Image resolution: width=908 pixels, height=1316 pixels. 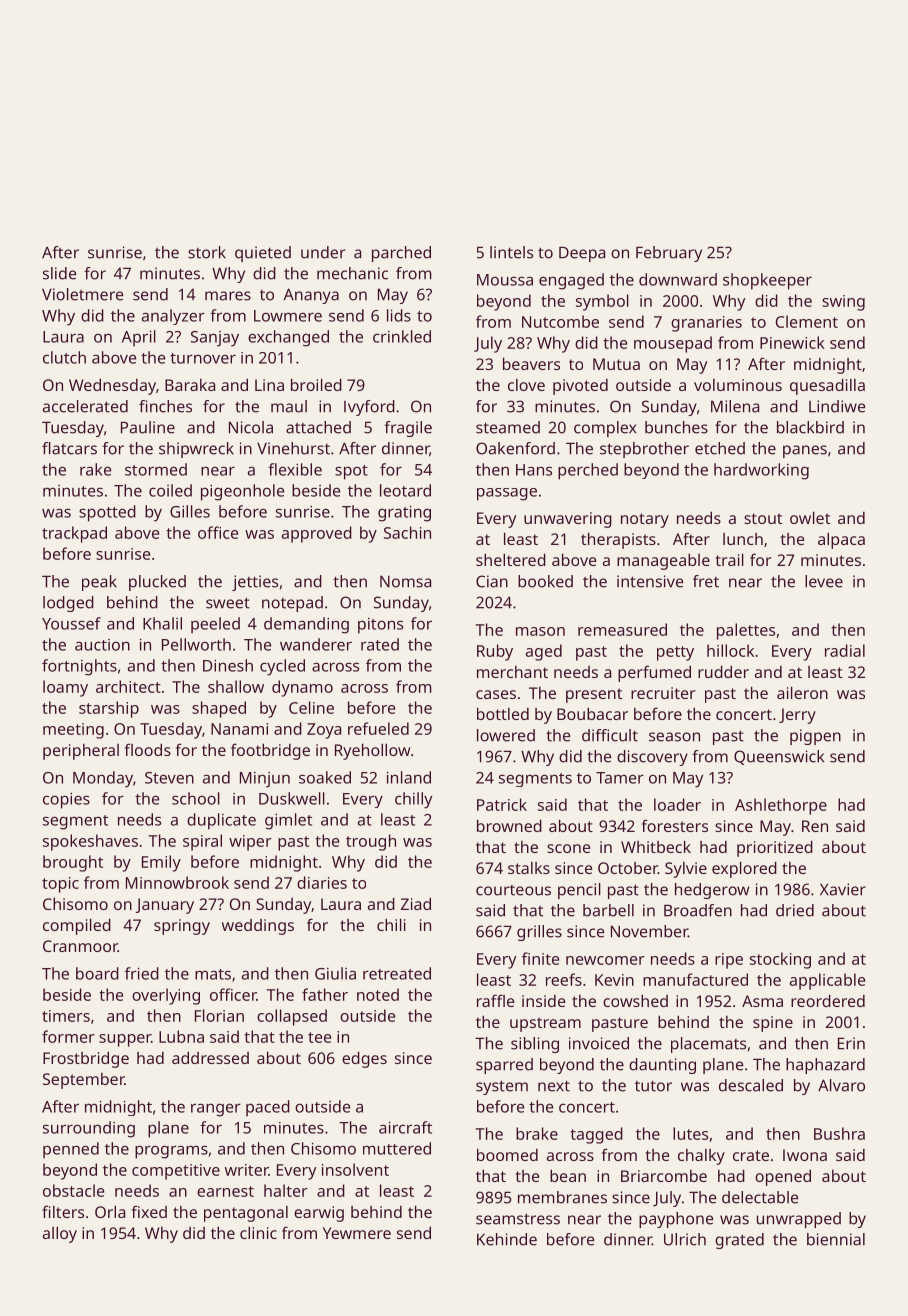 I want to click on parched, so click(x=401, y=254).
